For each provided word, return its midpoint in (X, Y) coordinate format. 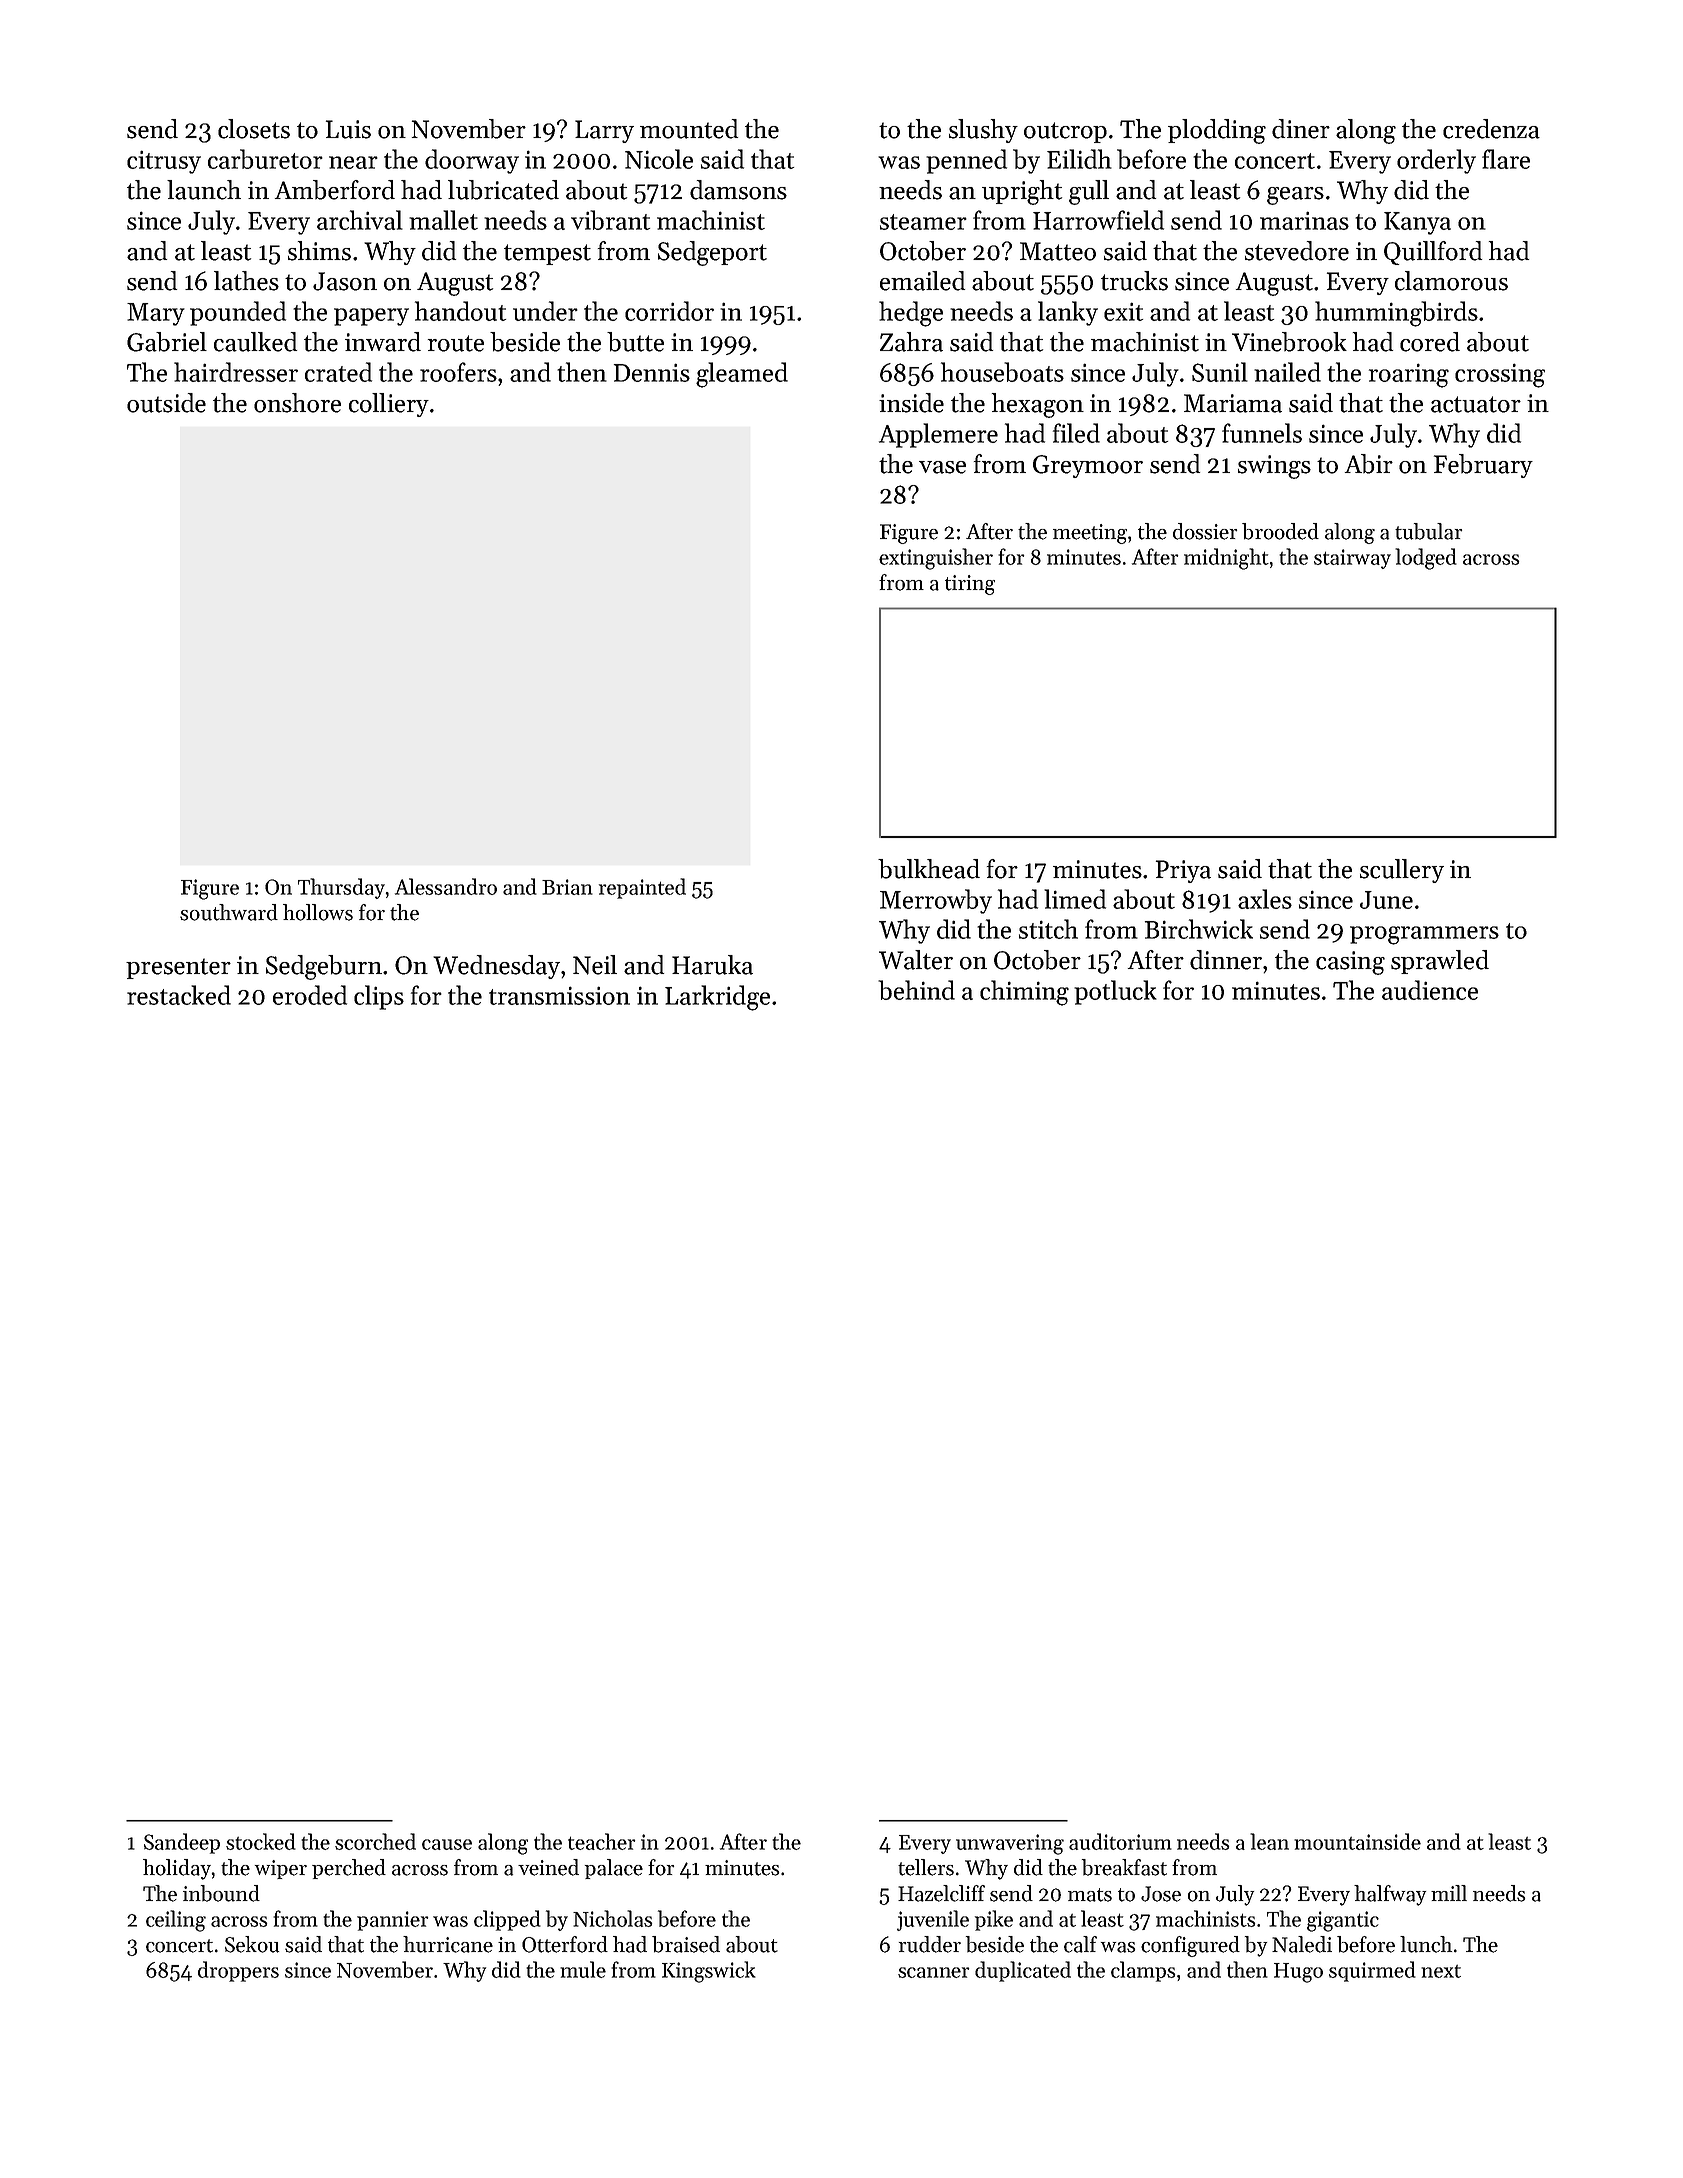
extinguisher (936, 559)
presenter (178, 968)
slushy (983, 131)
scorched (375, 1841)
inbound (221, 1893)
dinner (1226, 960)
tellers (926, 1867)
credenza (1491, 129)
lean (1269, 1841)
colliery (389, 405)
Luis (348, 129)
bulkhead (929, 869)
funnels (1262, 433)
